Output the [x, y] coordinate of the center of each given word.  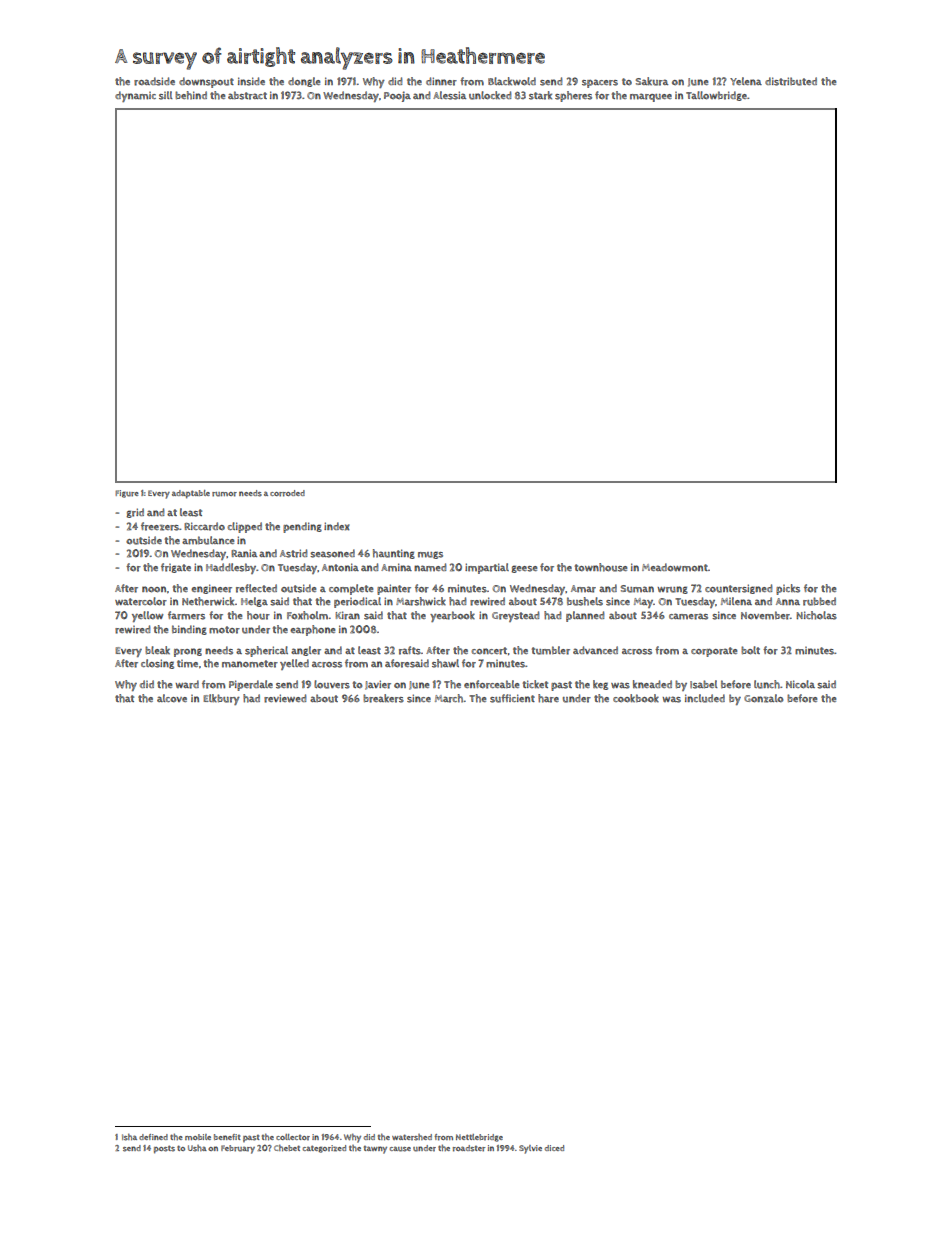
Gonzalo [763, 698]
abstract [247, 95]
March [449, 698]
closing [157, 664]
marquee [651, 97]
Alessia [449, 95]
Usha [197, 1148]
